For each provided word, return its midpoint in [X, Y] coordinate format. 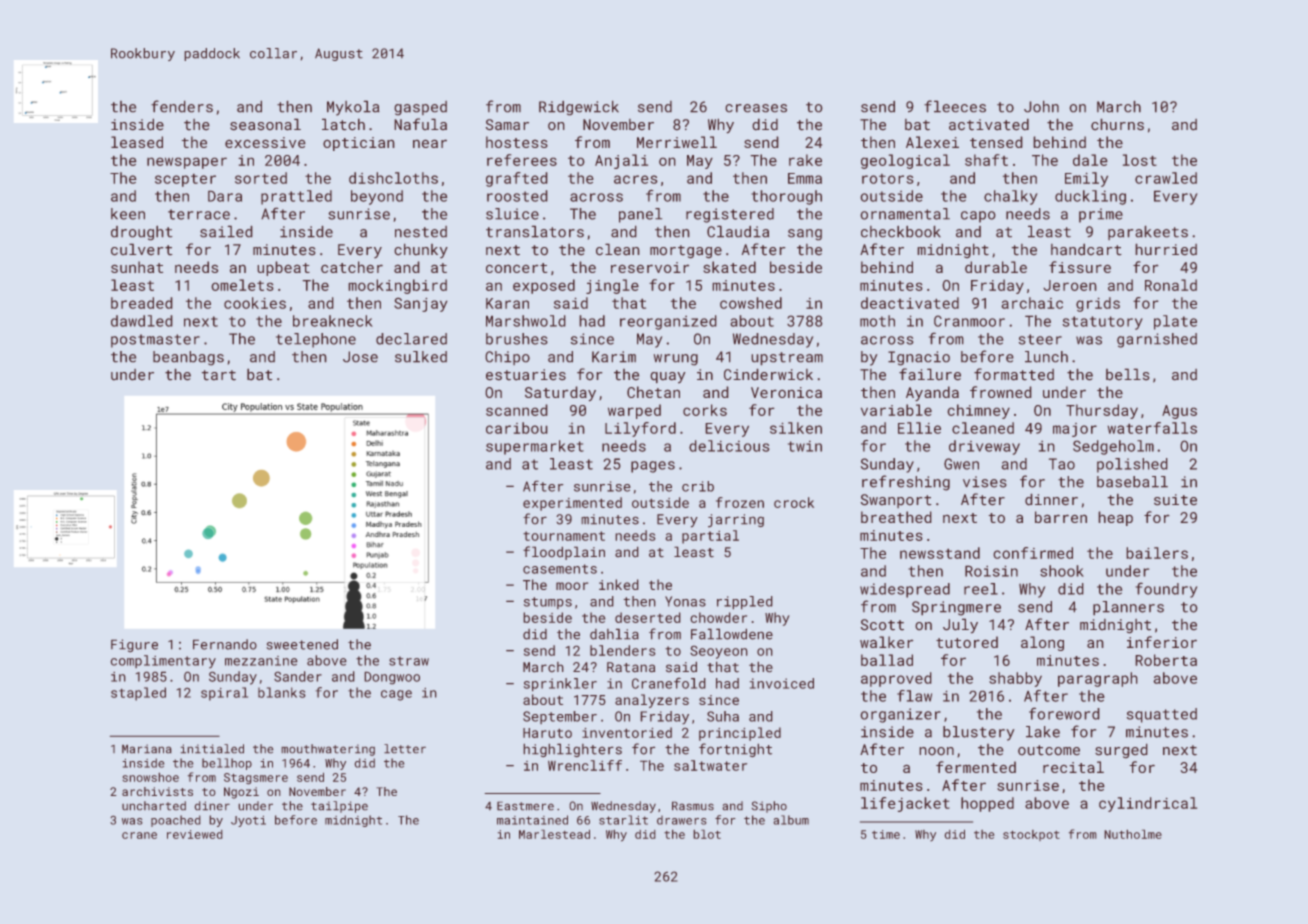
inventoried [627, 732]
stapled [138, 694]
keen [128, 214]
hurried [1166, 249]
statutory [1102, 323]
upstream [787, 359]
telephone [316, 340]
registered [730, 215]
